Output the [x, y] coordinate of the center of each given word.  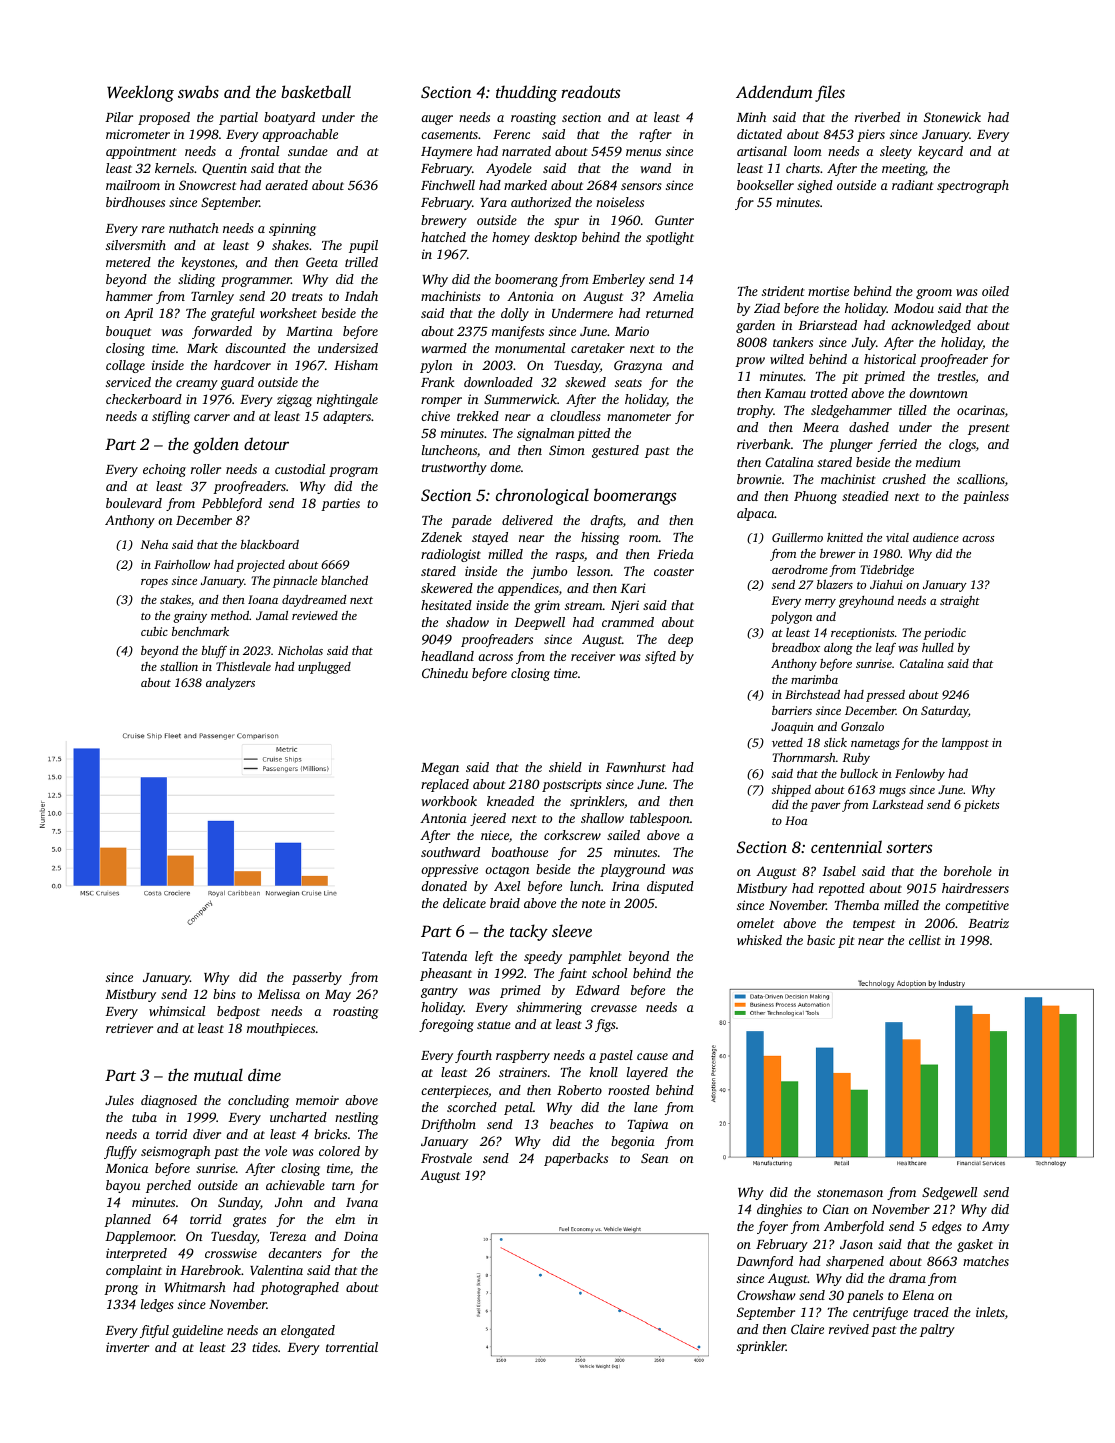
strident [783, 291]
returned [670, 313]
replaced [445, 785]
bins [224, 994]
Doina [361, 1236]
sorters [909, 848]
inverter [127, 1347]
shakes [290, 245]
